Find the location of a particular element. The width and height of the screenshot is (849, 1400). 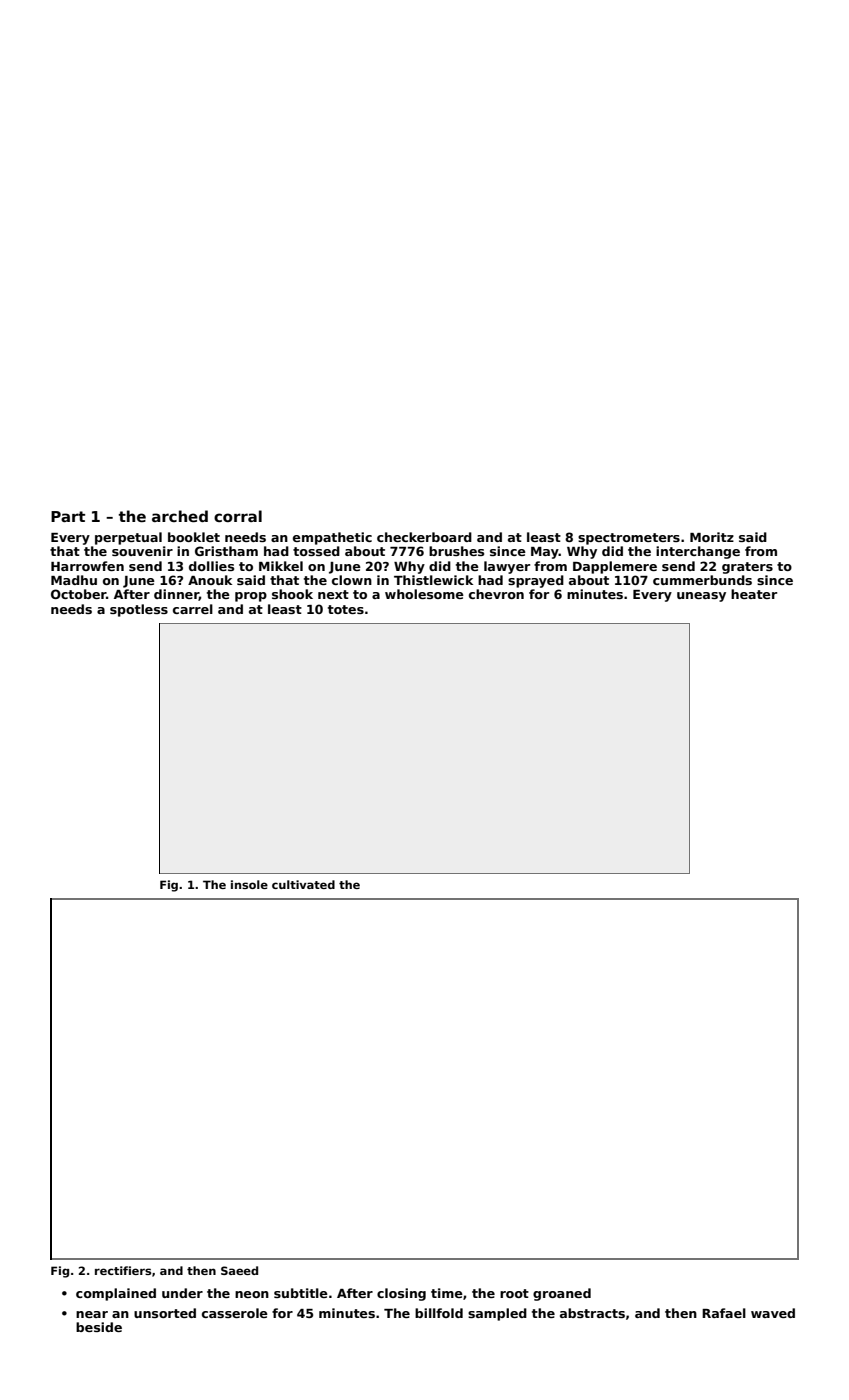

interchange is located at coordinates (698, 552).
